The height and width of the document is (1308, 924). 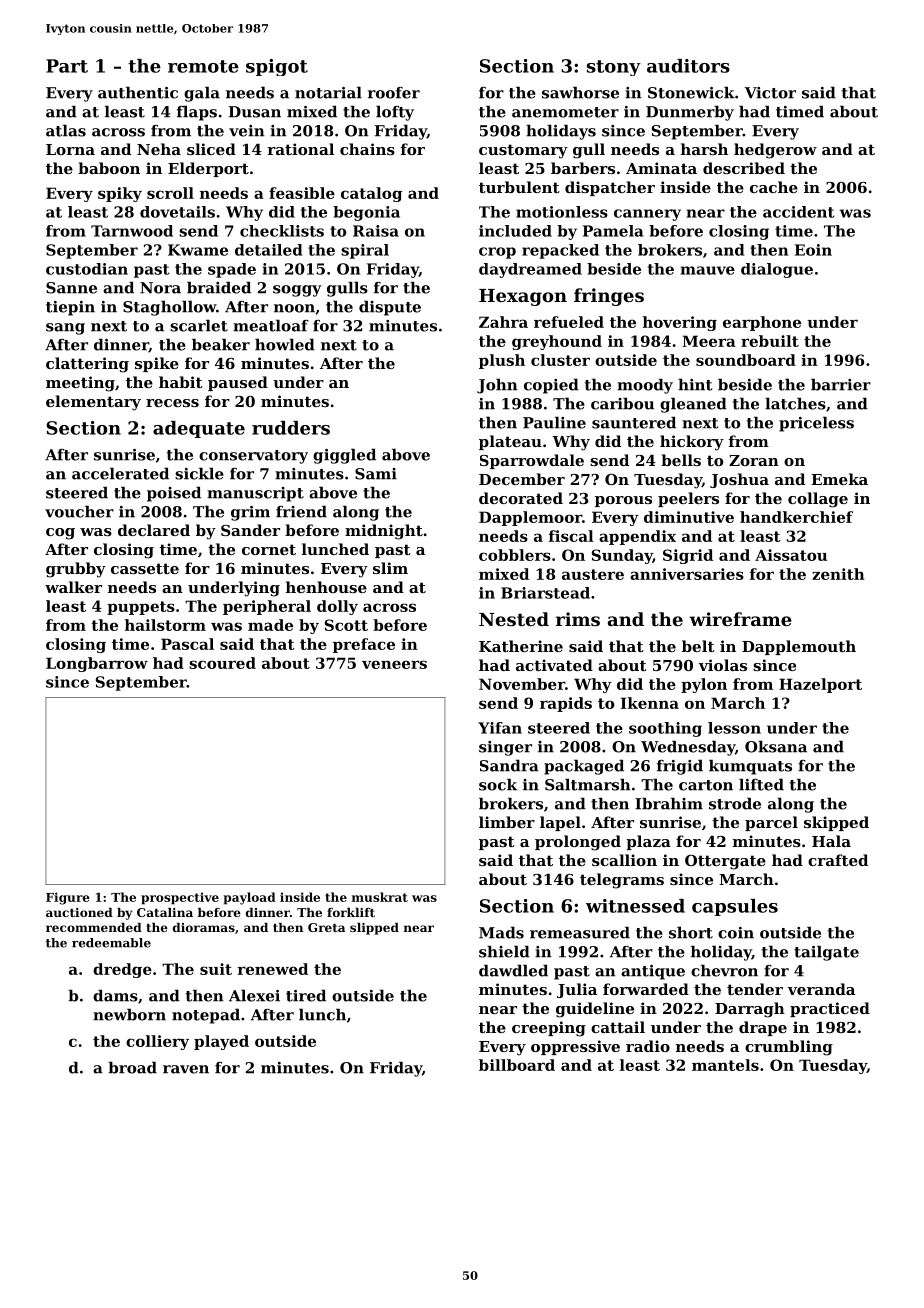 I want to click on midnight, so click(x=384, y=532).
